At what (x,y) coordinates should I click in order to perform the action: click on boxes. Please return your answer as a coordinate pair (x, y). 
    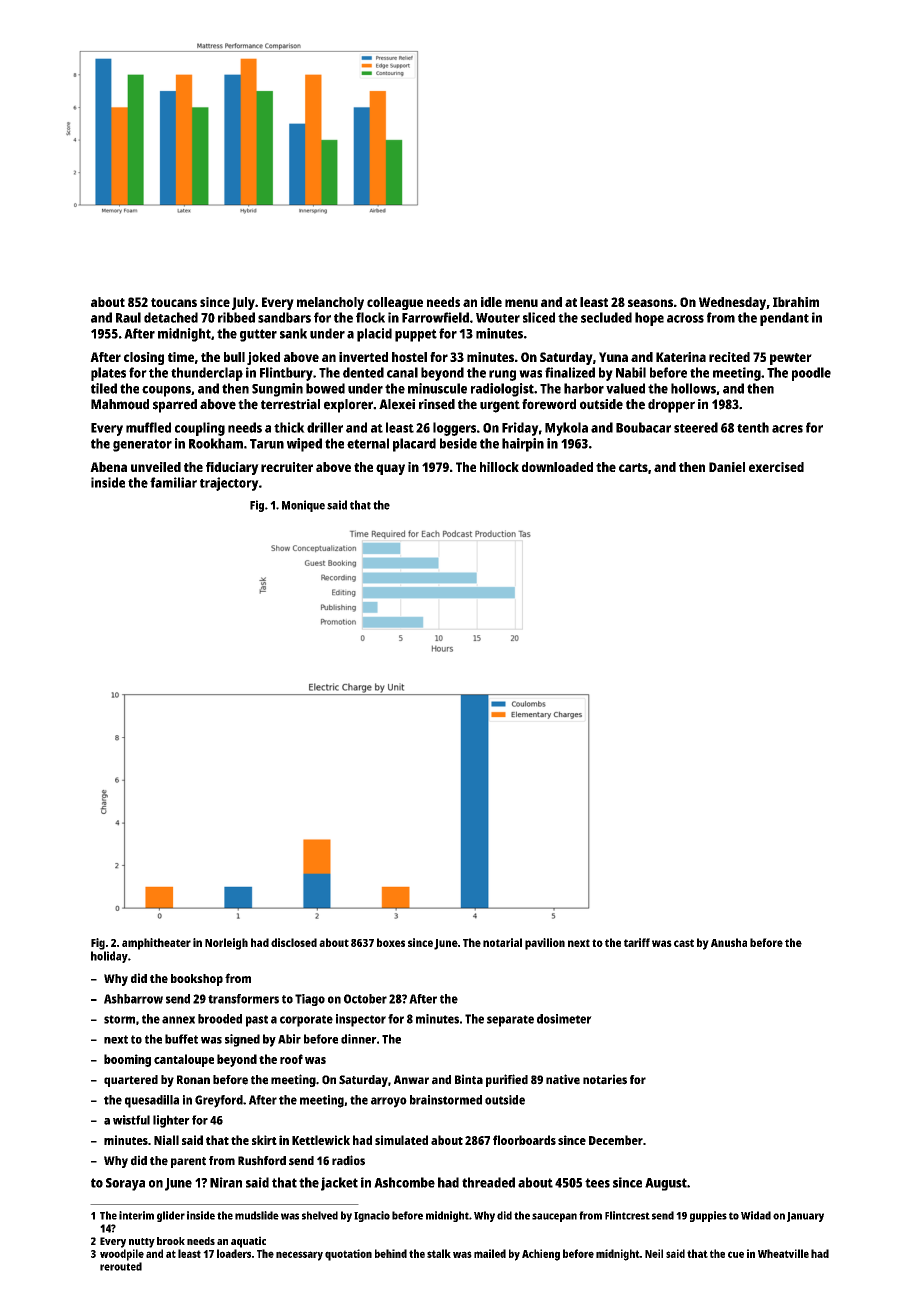
    Looking at the image, I should click on (391, 942).
